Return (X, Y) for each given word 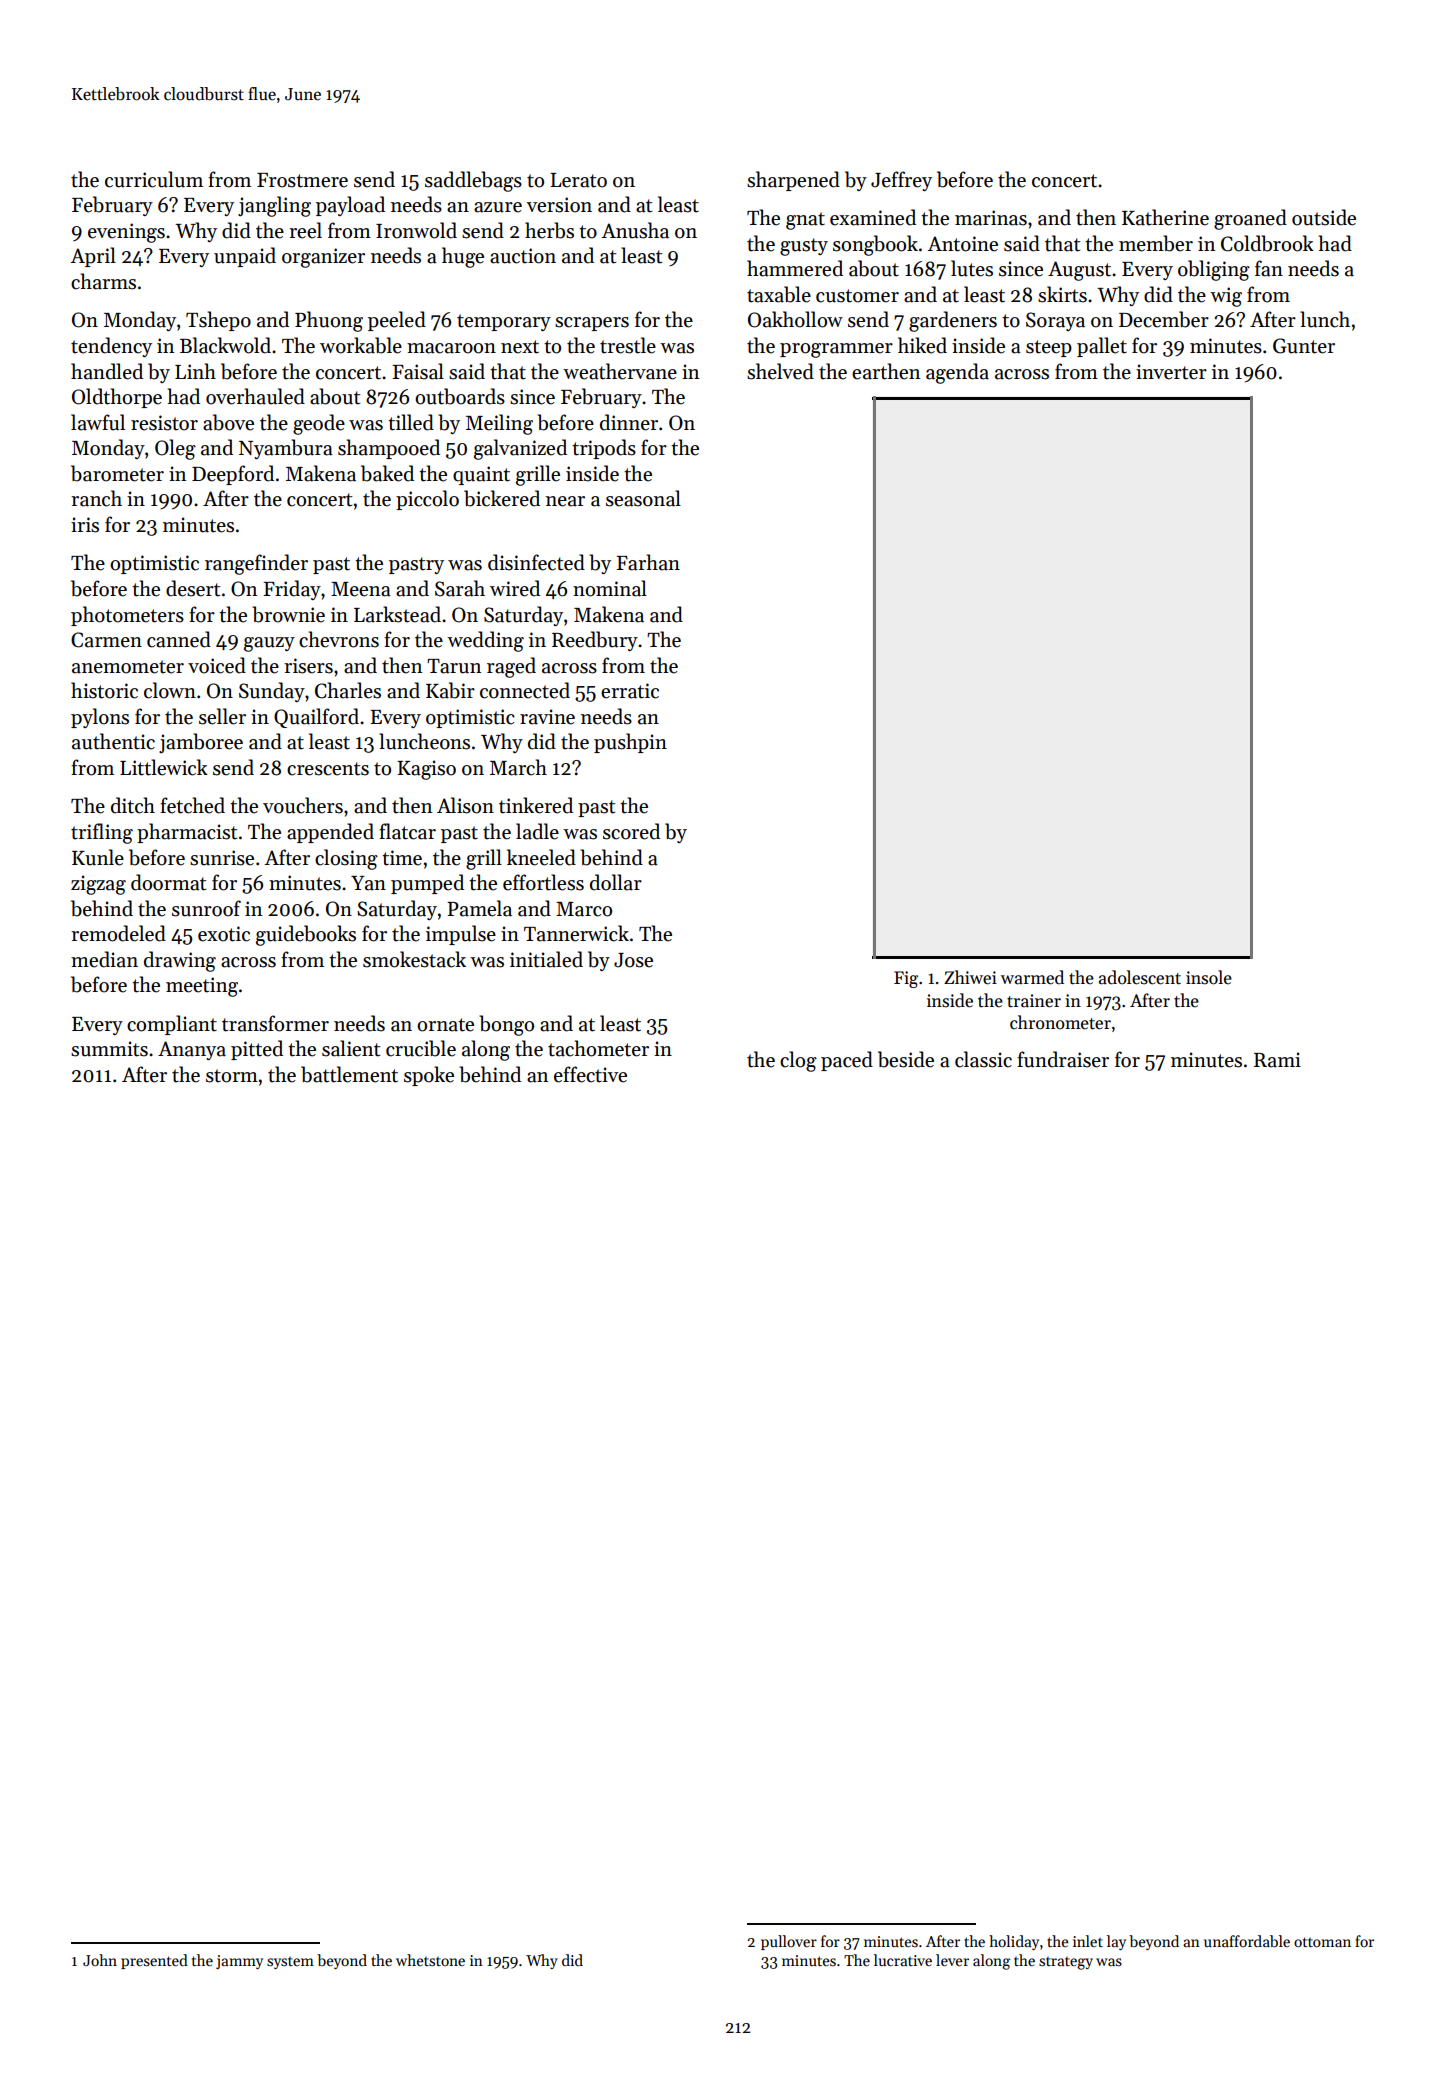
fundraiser (1063, 1059)
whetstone (430, 1960)
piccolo (427, 500)
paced (847, 1061)
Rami (1277, 1060)
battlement (349, 1074)
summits (109, 1049)
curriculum (154, 179)
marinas (991, 218)
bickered (502, 498)
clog (798, 1061)
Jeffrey (901, 181)
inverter (1171, 372)
